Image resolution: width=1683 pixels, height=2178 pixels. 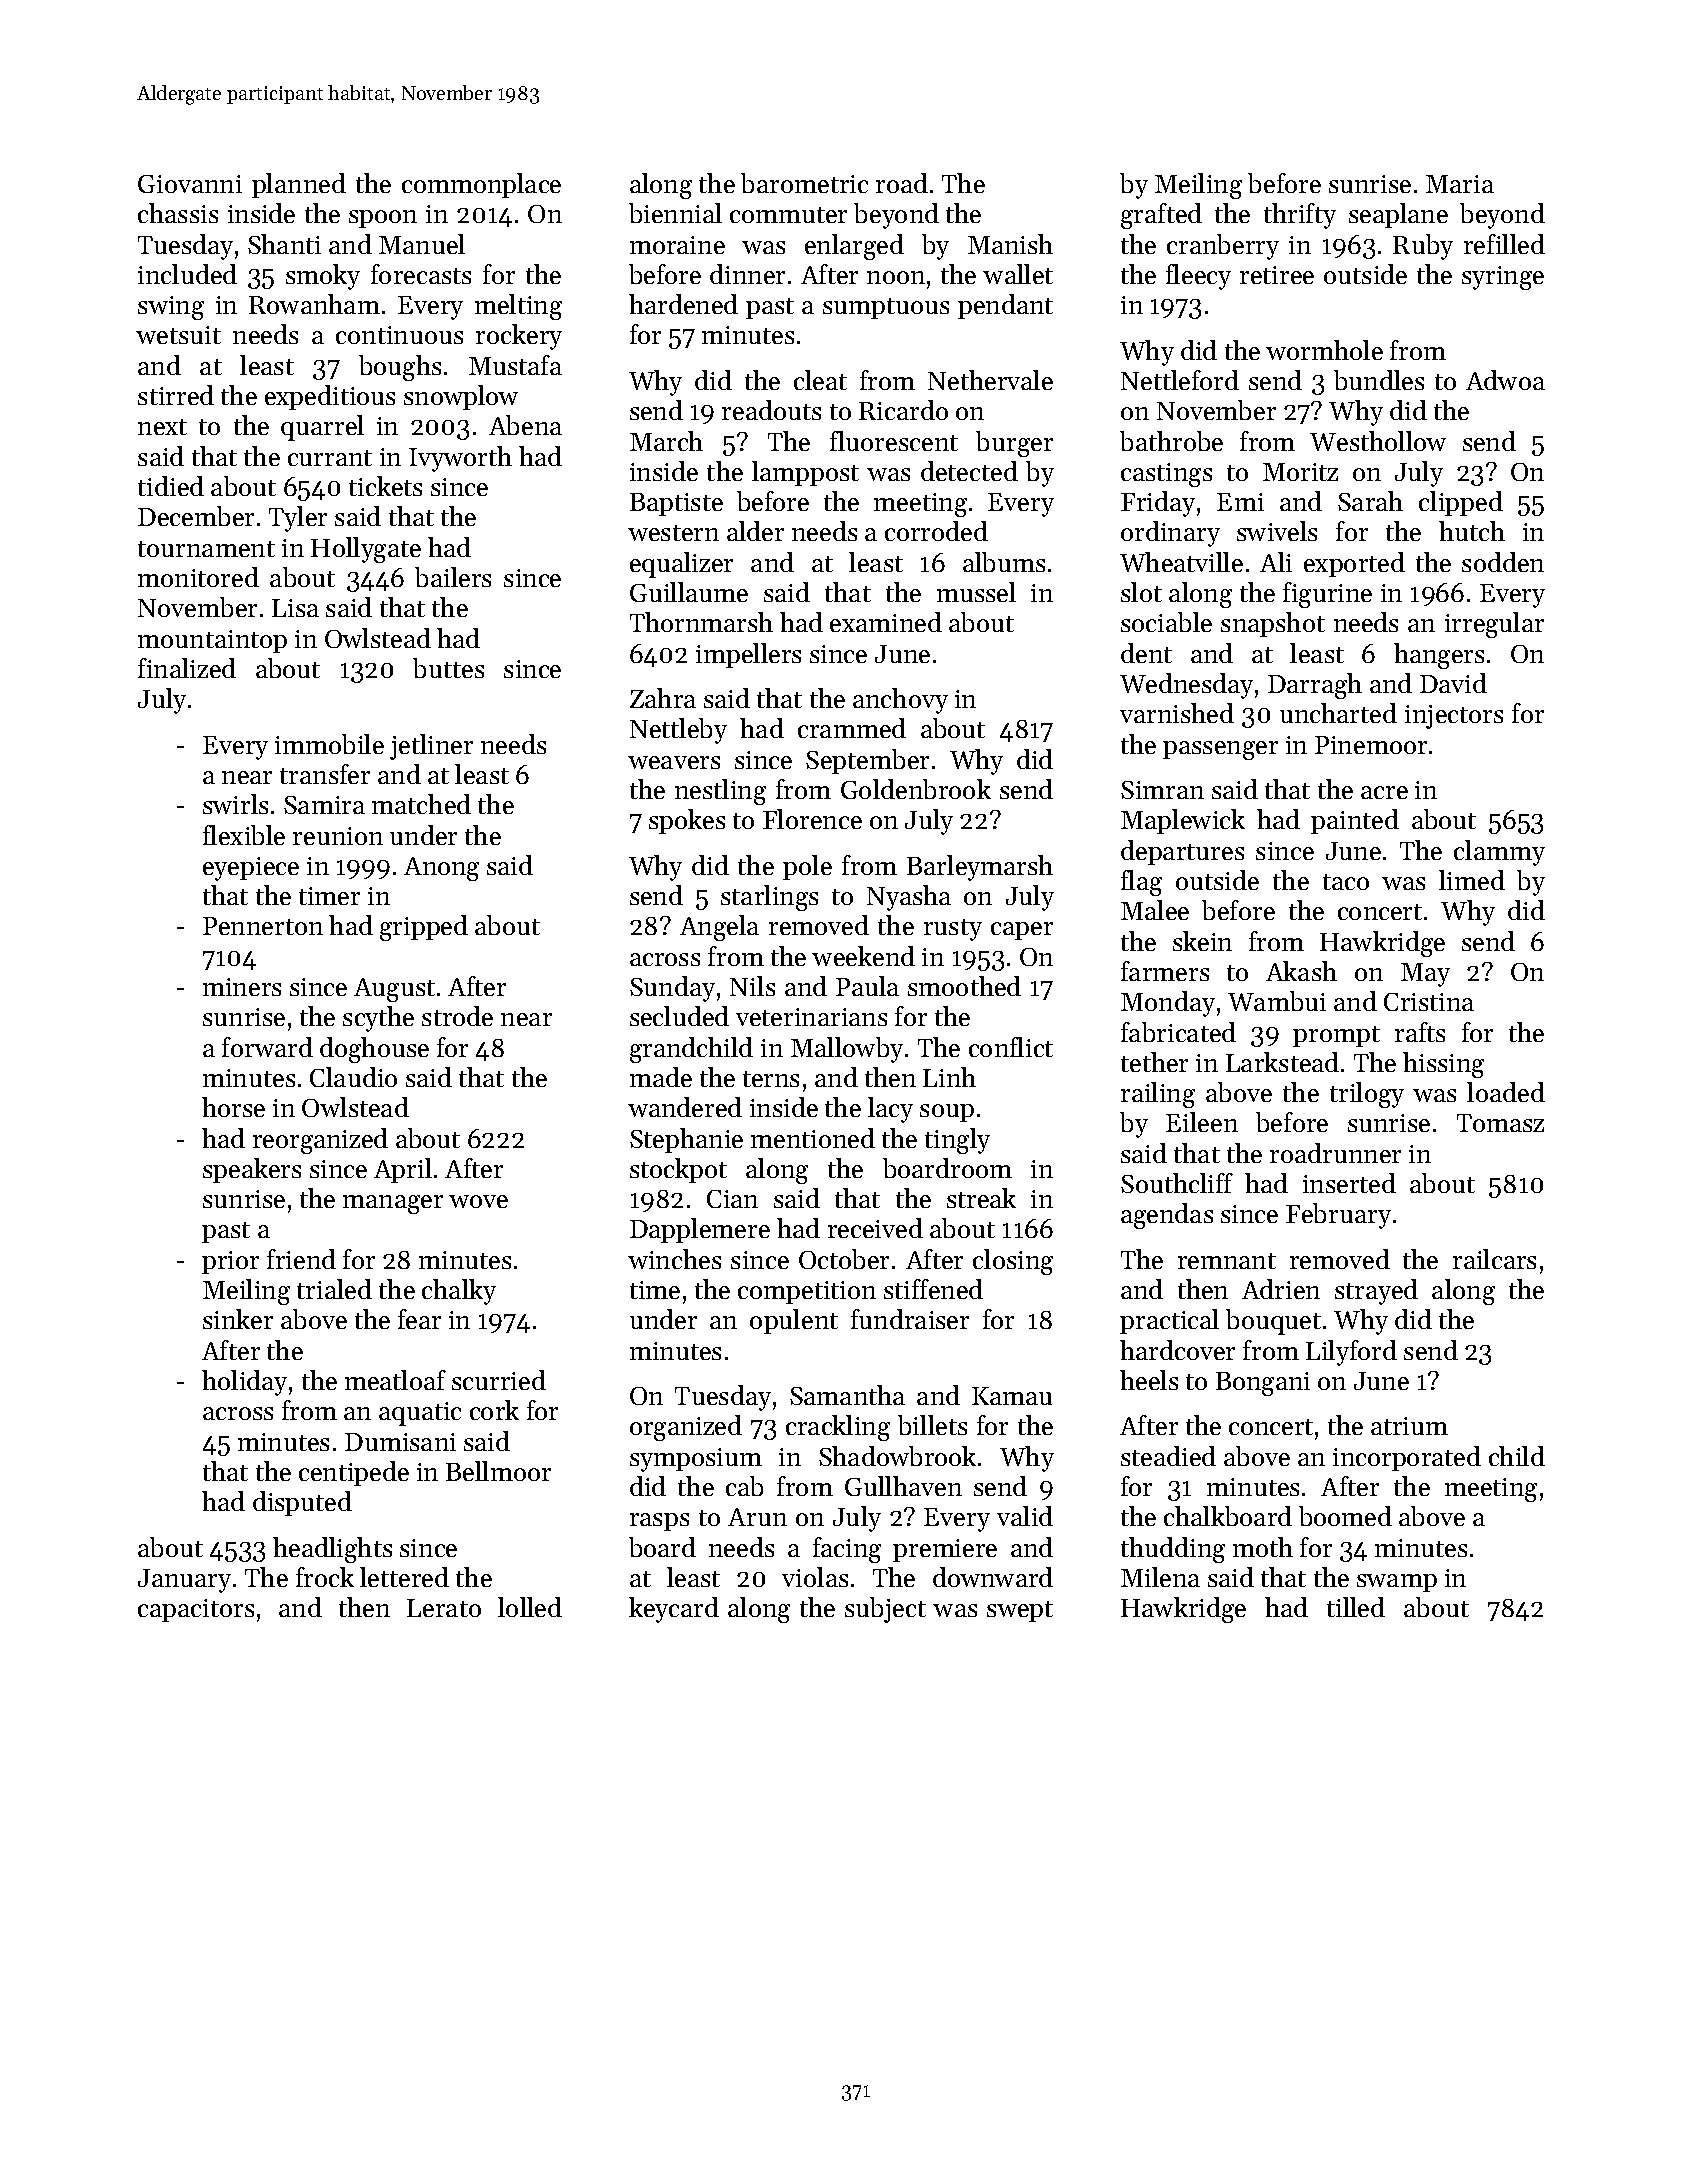 I want to click on planned, so click(x=299, y=185).
